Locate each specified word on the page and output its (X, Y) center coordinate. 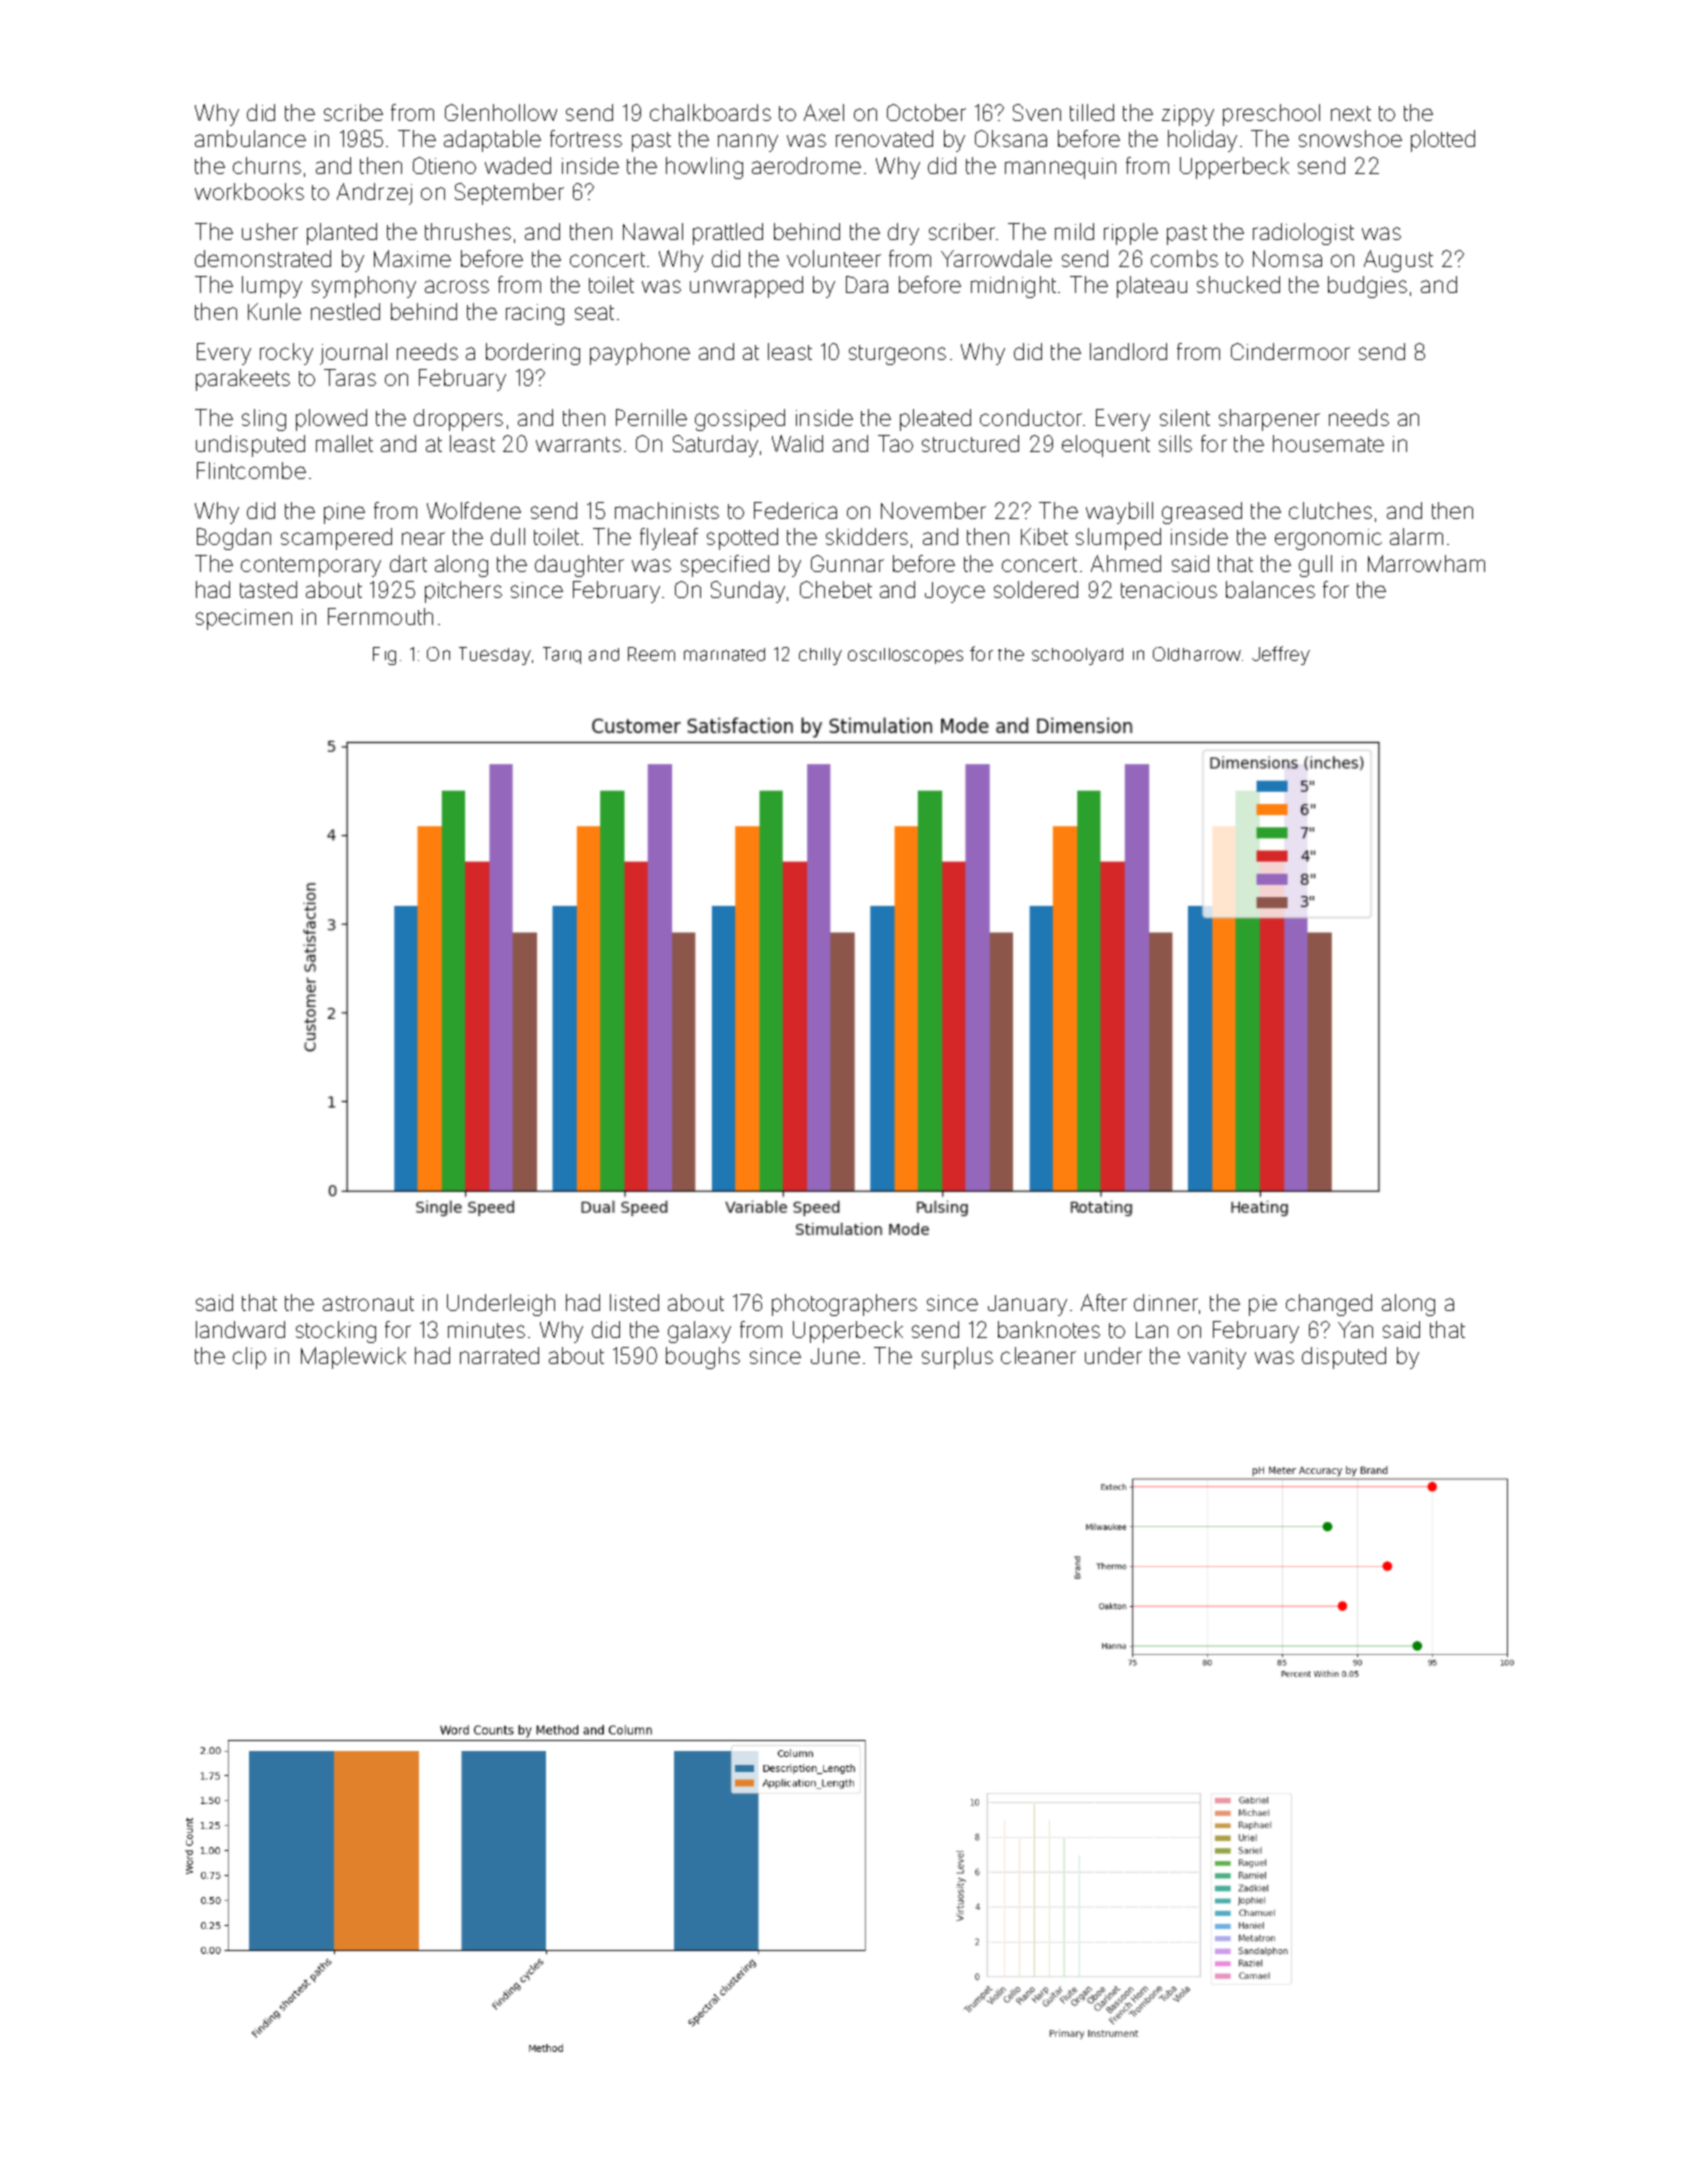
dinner (1166, 1302)
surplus (957, 1358)
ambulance (250, 138)
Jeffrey (1281, 655)
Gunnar (847, 563)
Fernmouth (380, 616)
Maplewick (353, 1358)
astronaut (368, 1303)
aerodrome (806, 165)
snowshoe (1350, 138)
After (1104, 1302)
